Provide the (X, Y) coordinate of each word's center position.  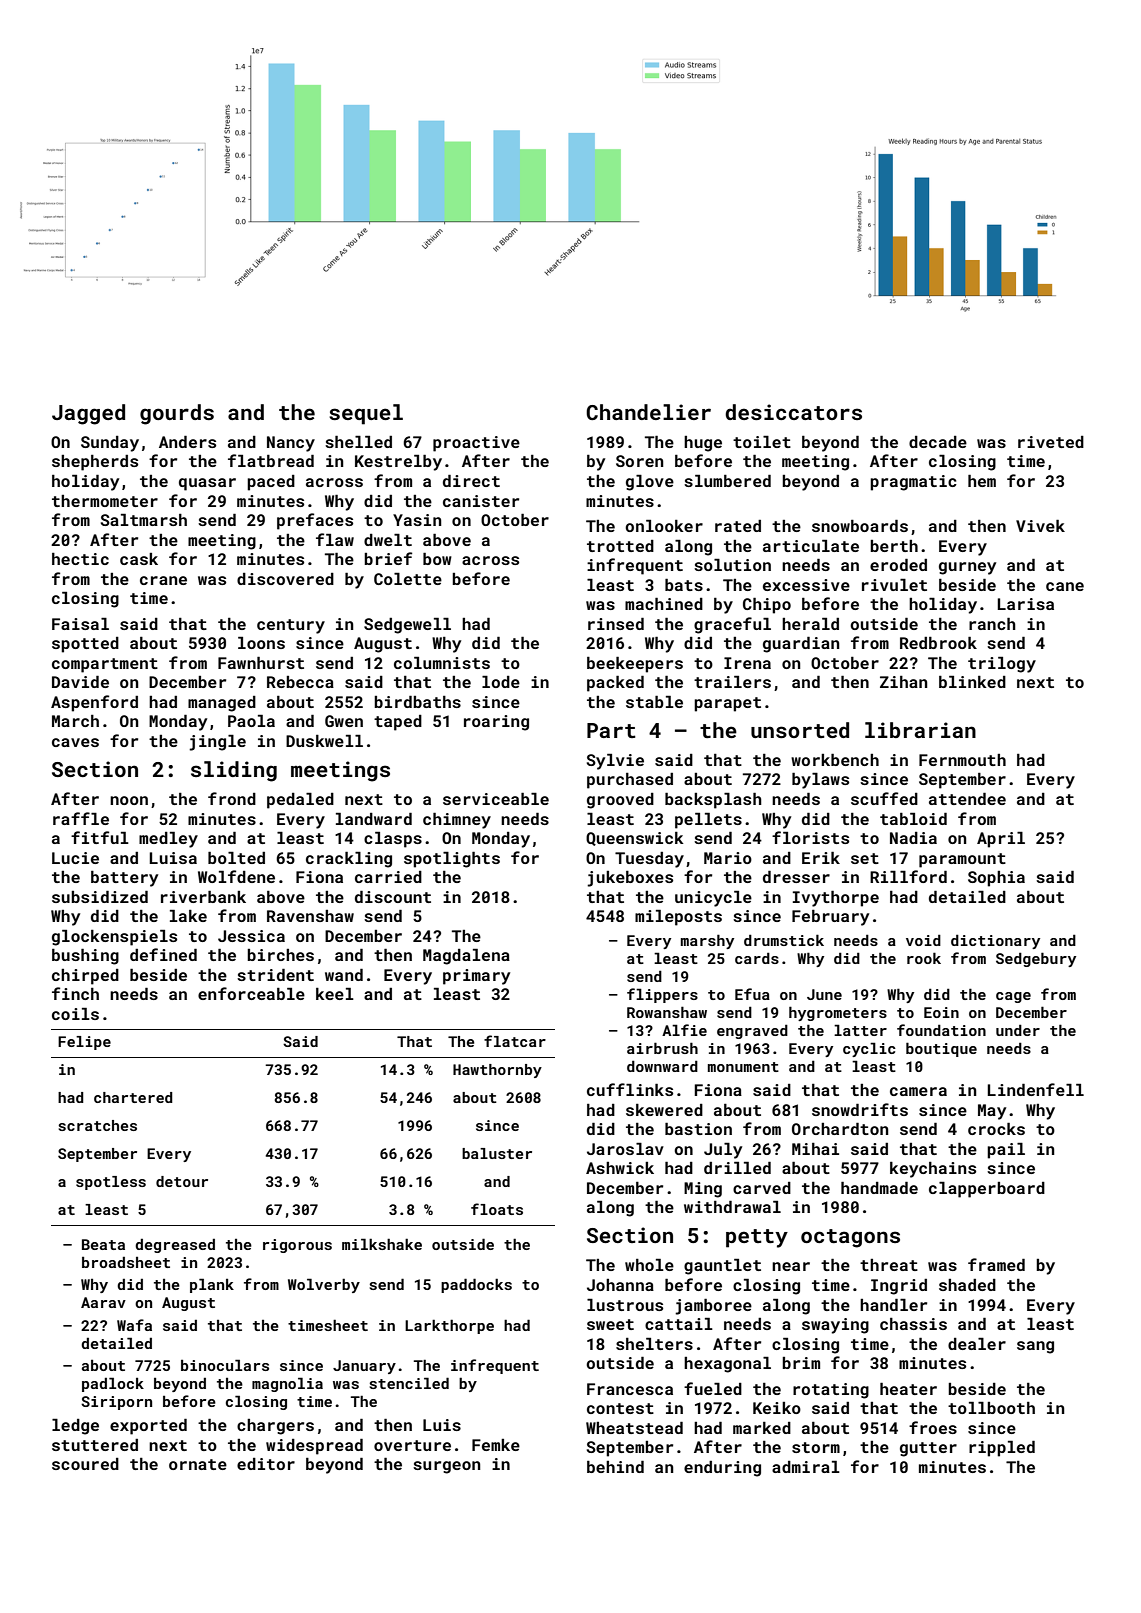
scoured (85, 1464)
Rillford (908, 876)
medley (168, 840)
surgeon (446, 1467)
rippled (1002, 1449)
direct (471, 481)
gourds (177, 414)
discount (393, 897)
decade (938, 442)
